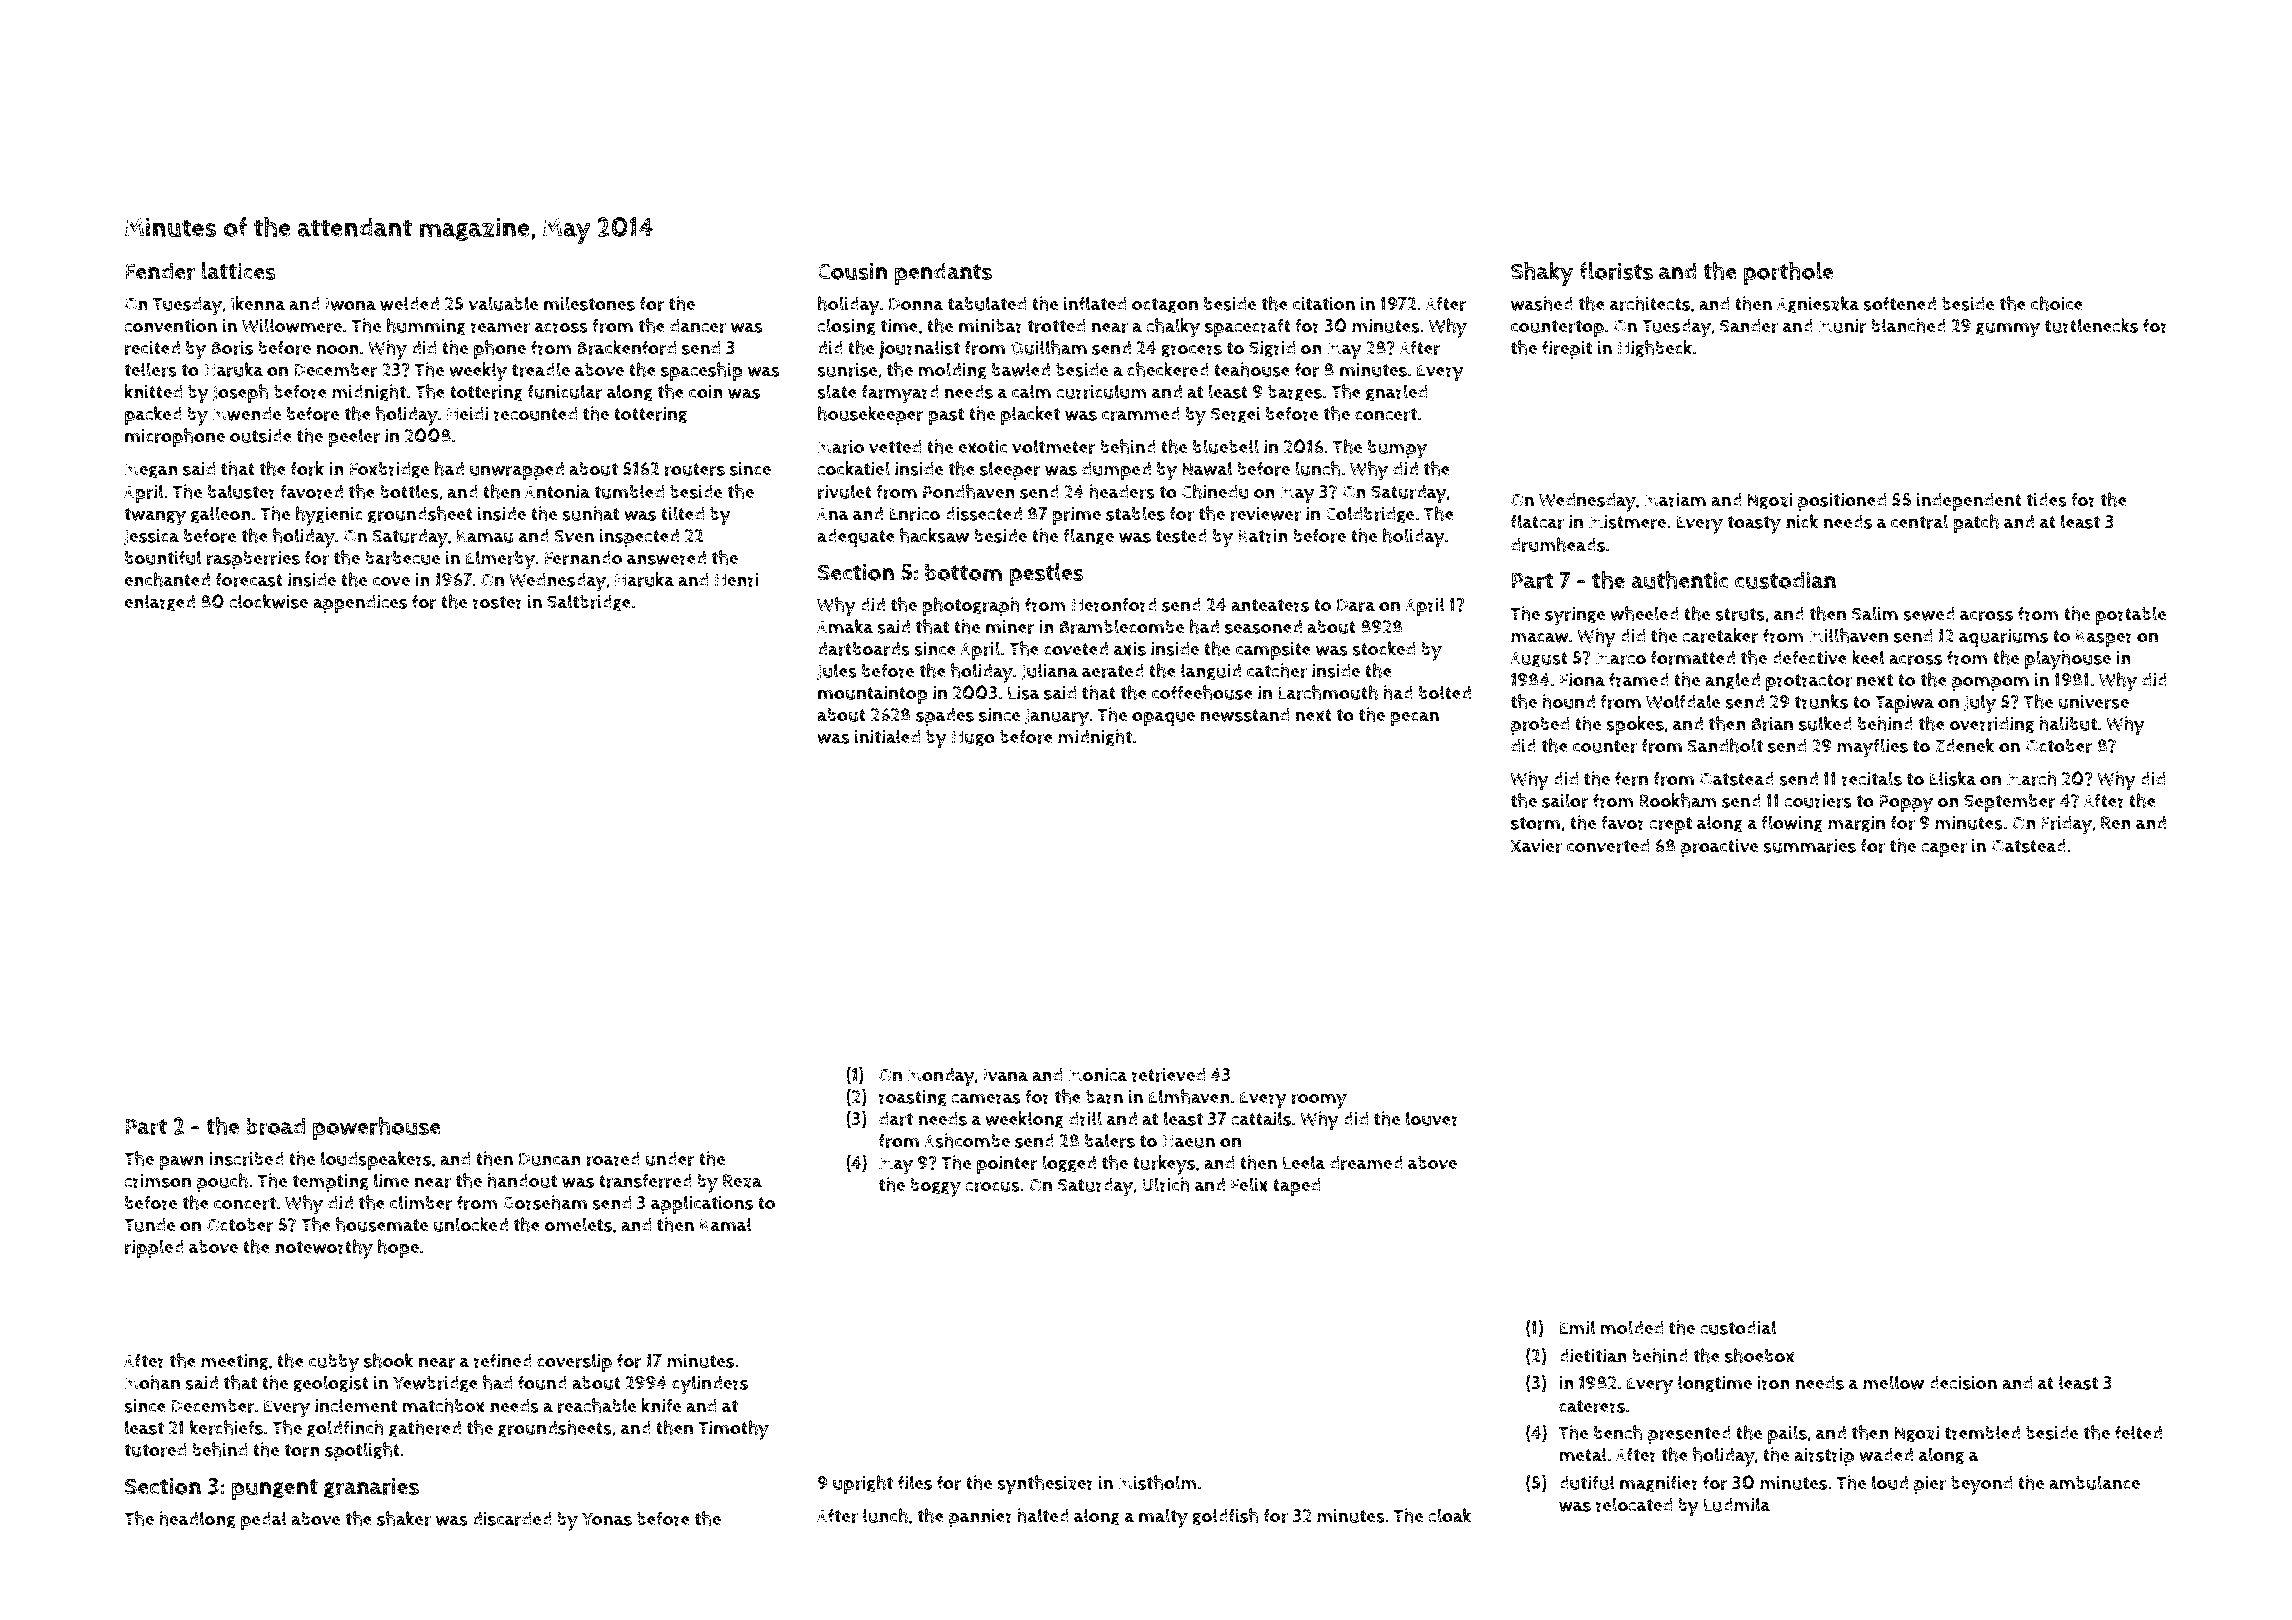 The image size is (2292, 1620). I want to click on newsstand, so click(1245, 715).
